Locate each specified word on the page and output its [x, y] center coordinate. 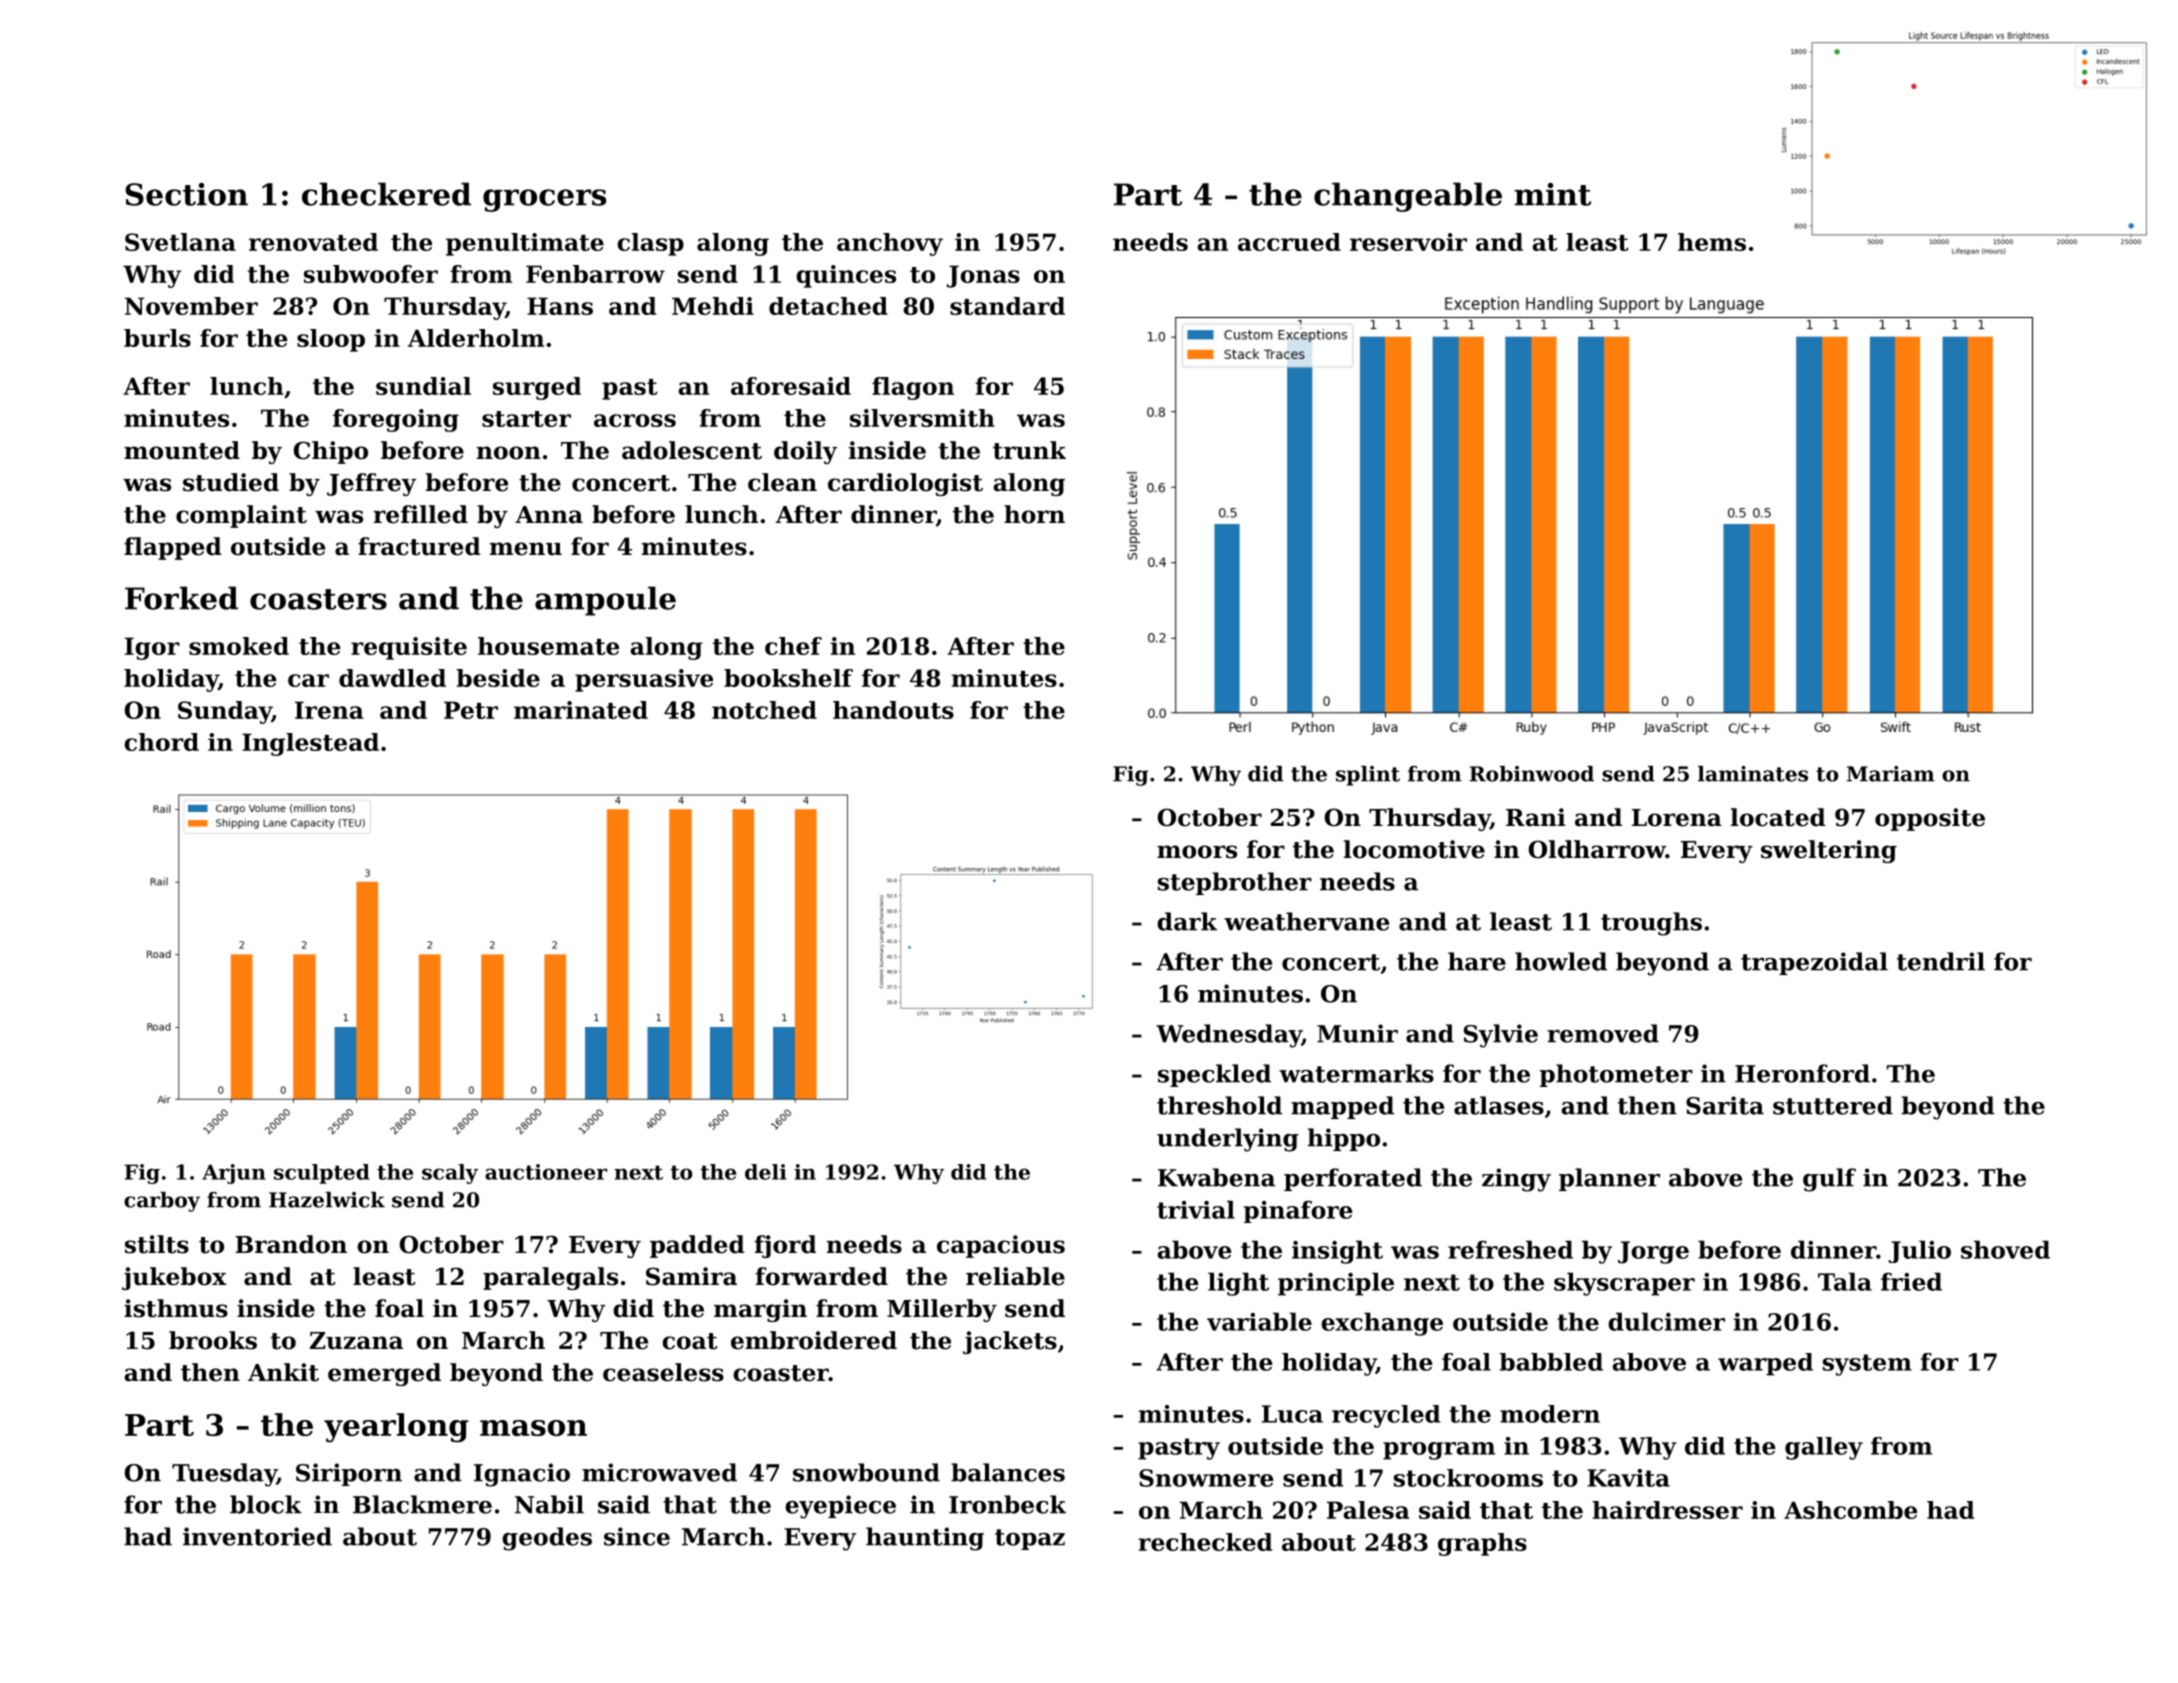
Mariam [1891, 774]
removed [1603, 1033]
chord [161, 742]
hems [1712, 242]
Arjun [234, 1174]
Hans [560, 306]
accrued [1289, 242]
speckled [1214, 1075]
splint [1368, 776]
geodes [547, 1539]
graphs [1482, 1544]
